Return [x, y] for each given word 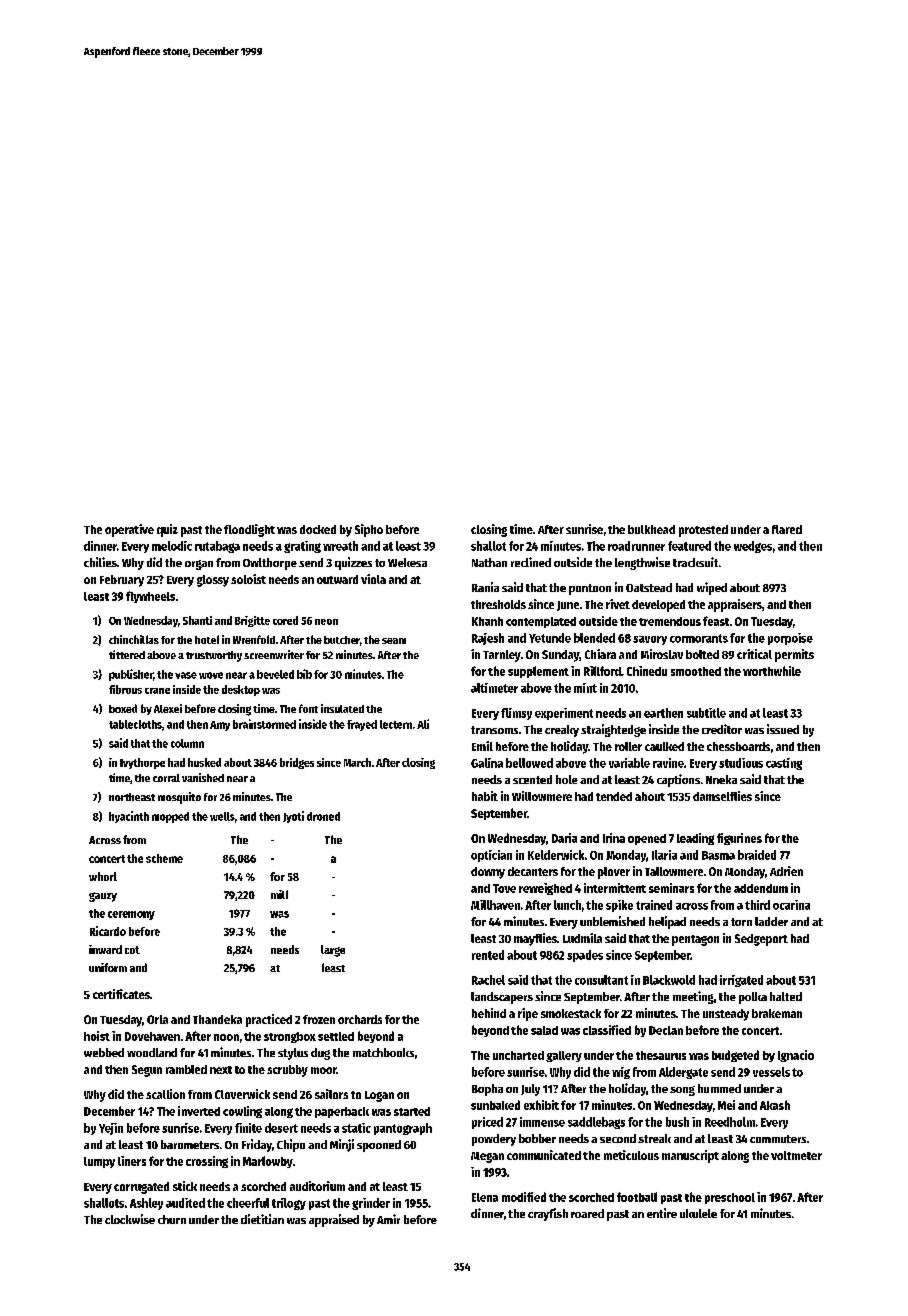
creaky [562, 731]
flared [787, 529]
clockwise [130, 1219]
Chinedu [647, 671]
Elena [485, 1197]
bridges [297, 763]
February [122, 581]
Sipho [369, 530]
